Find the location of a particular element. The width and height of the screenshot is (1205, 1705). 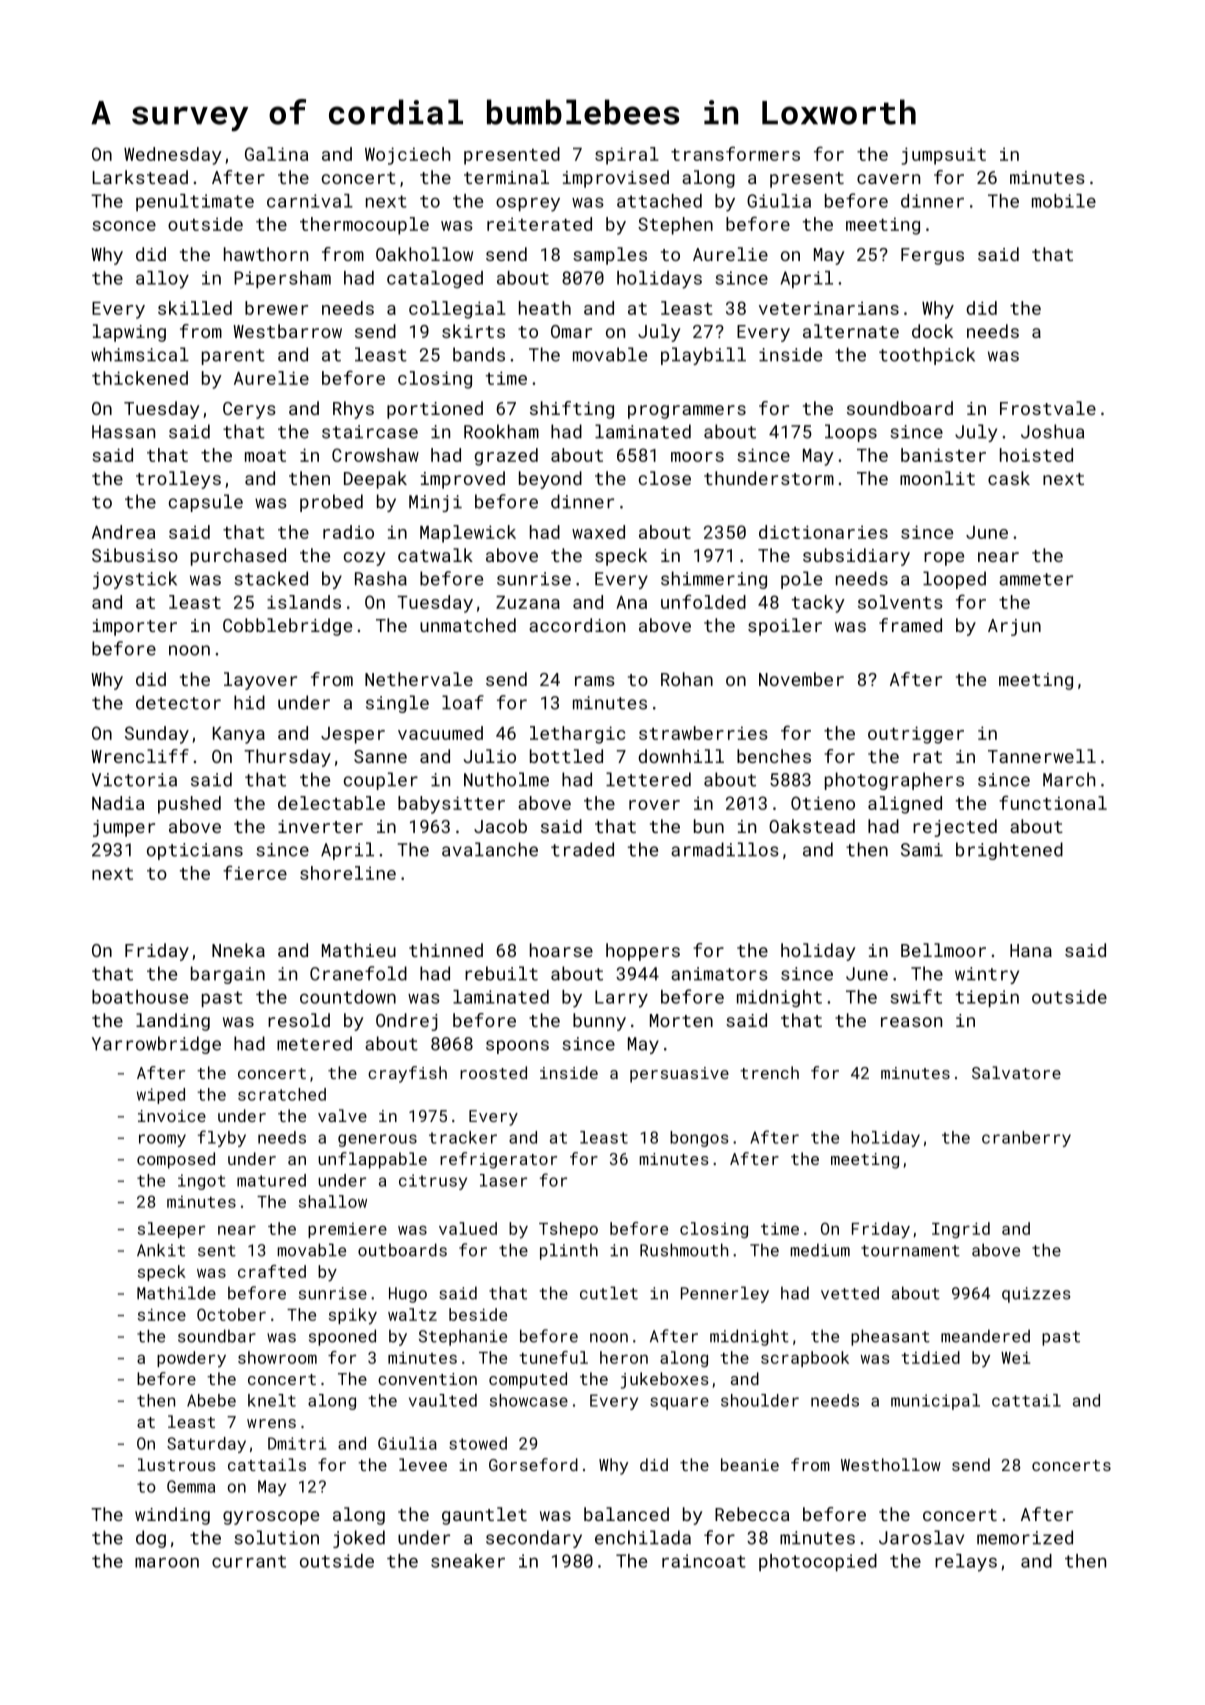

jumpsuit is located at coordinates (943, 156).
